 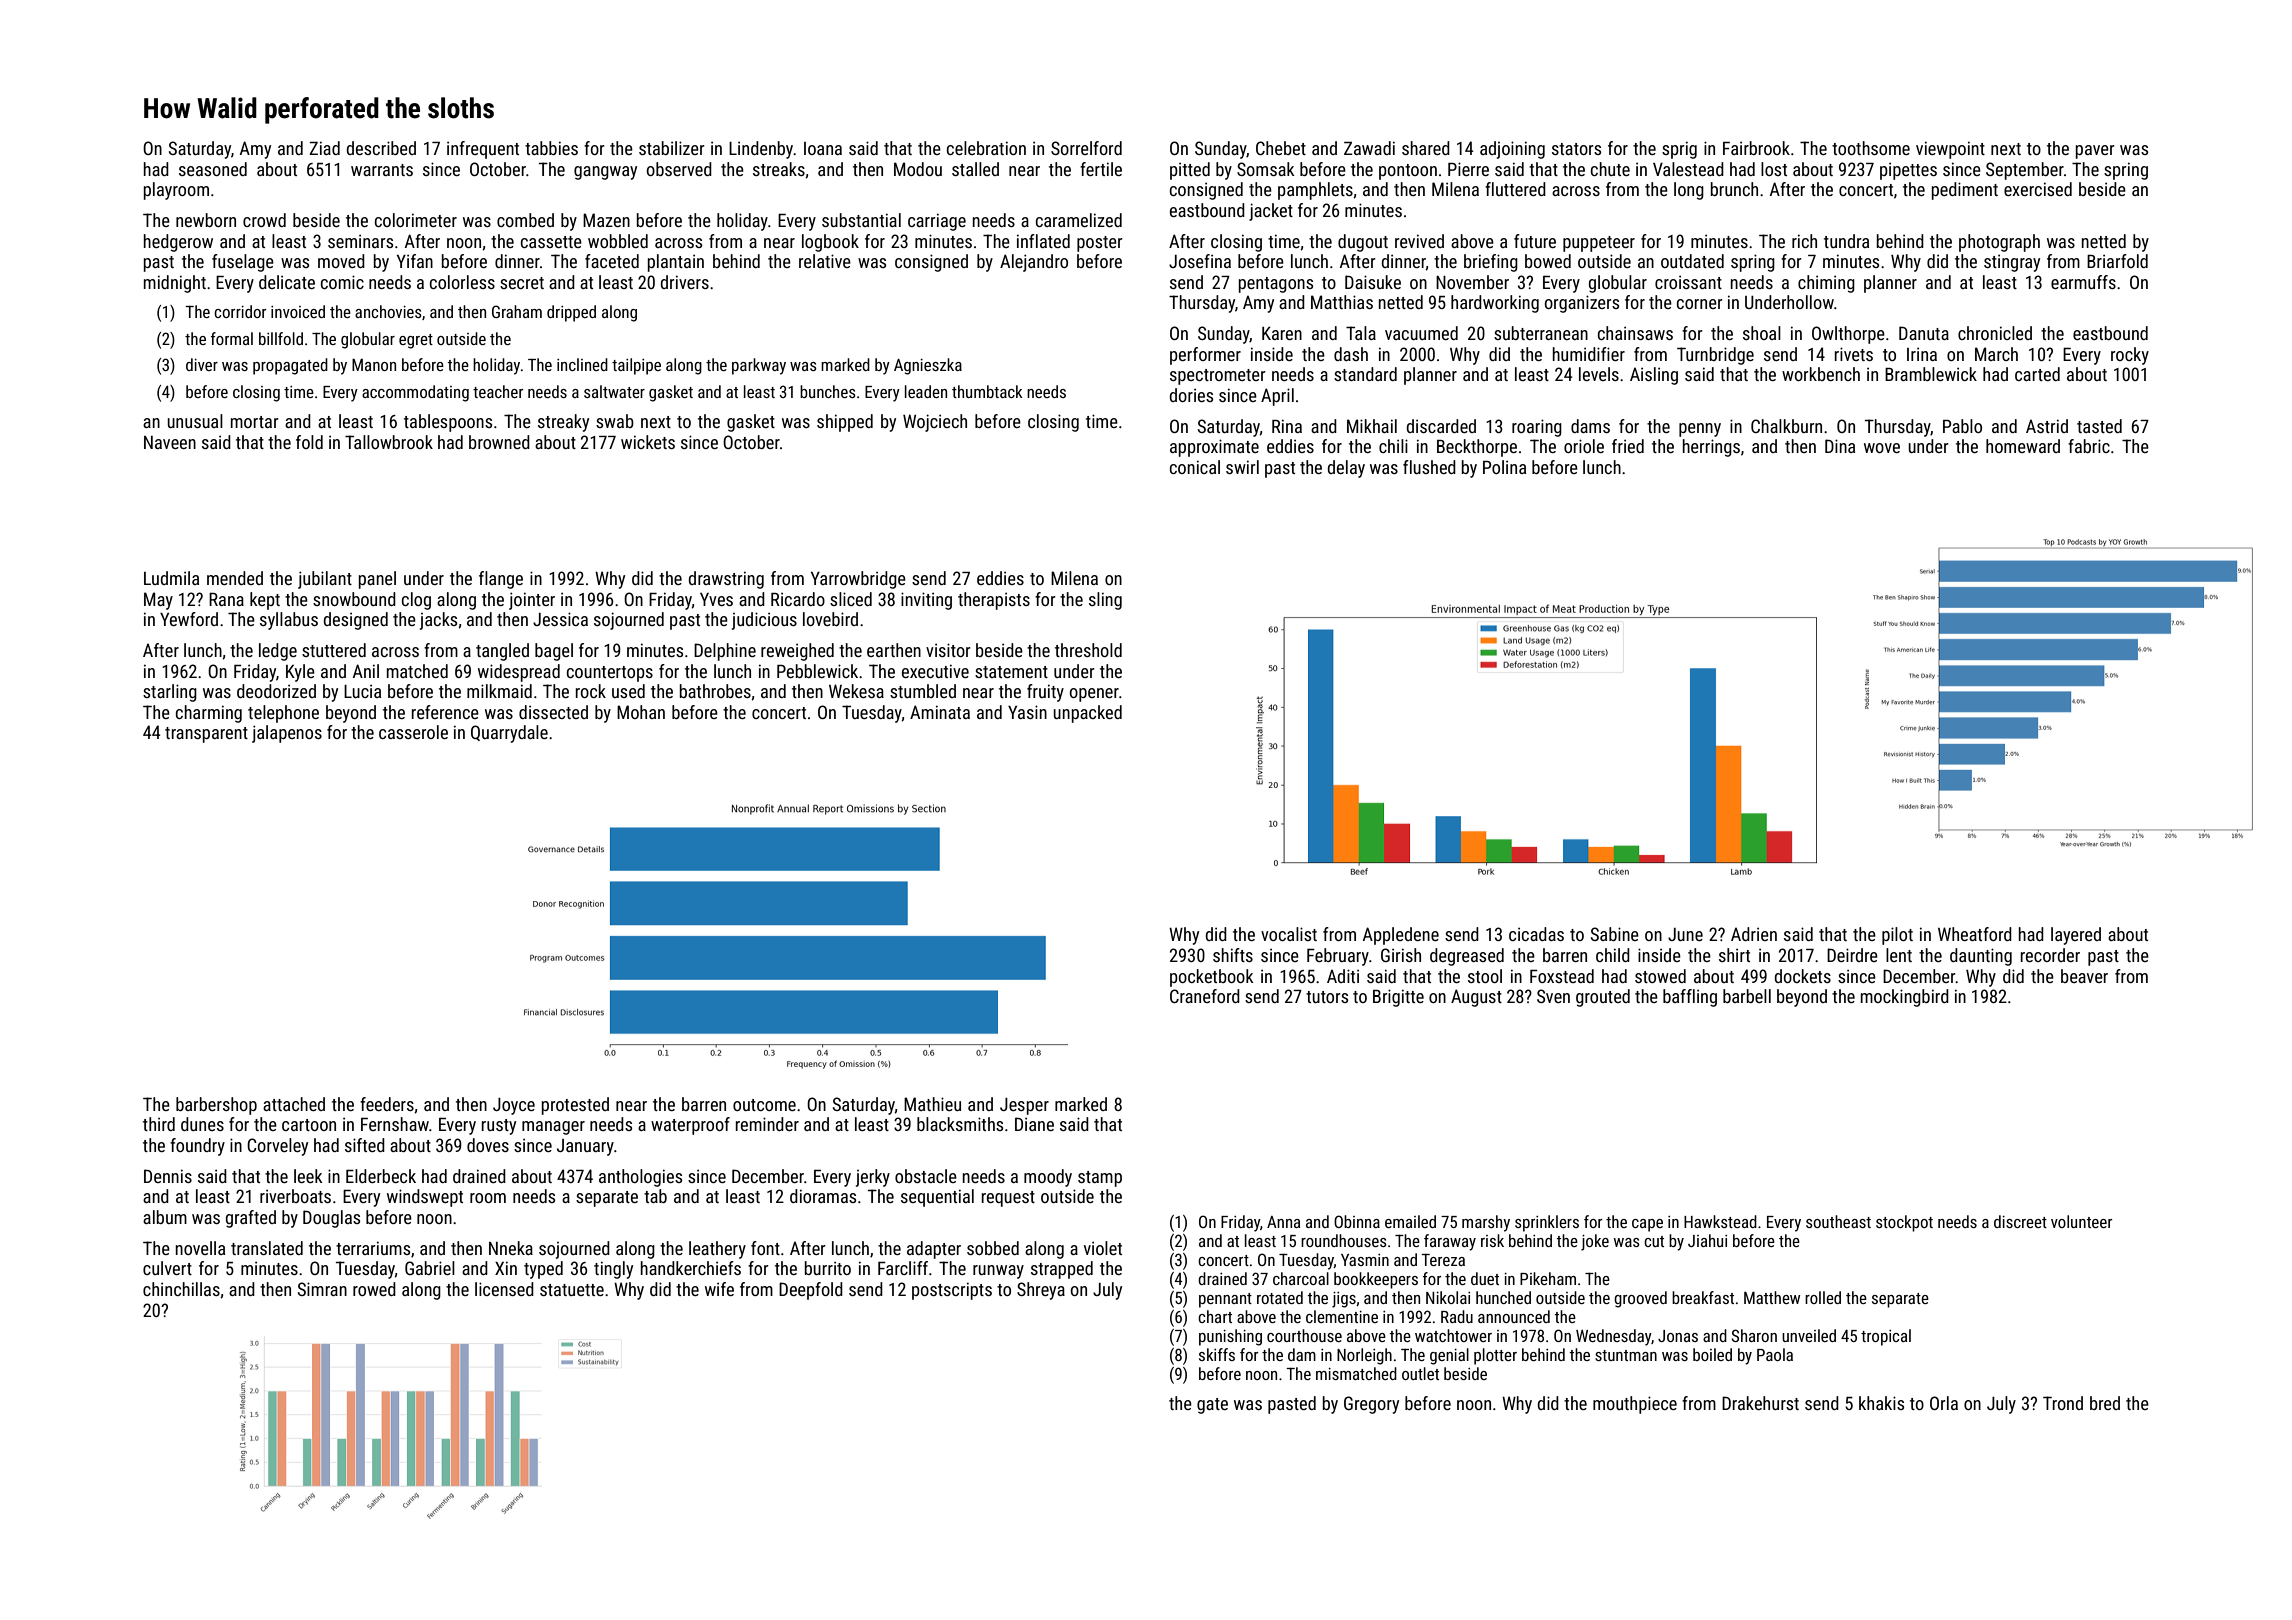 I want to click on Craneford, so click(x=1205, y=996).
